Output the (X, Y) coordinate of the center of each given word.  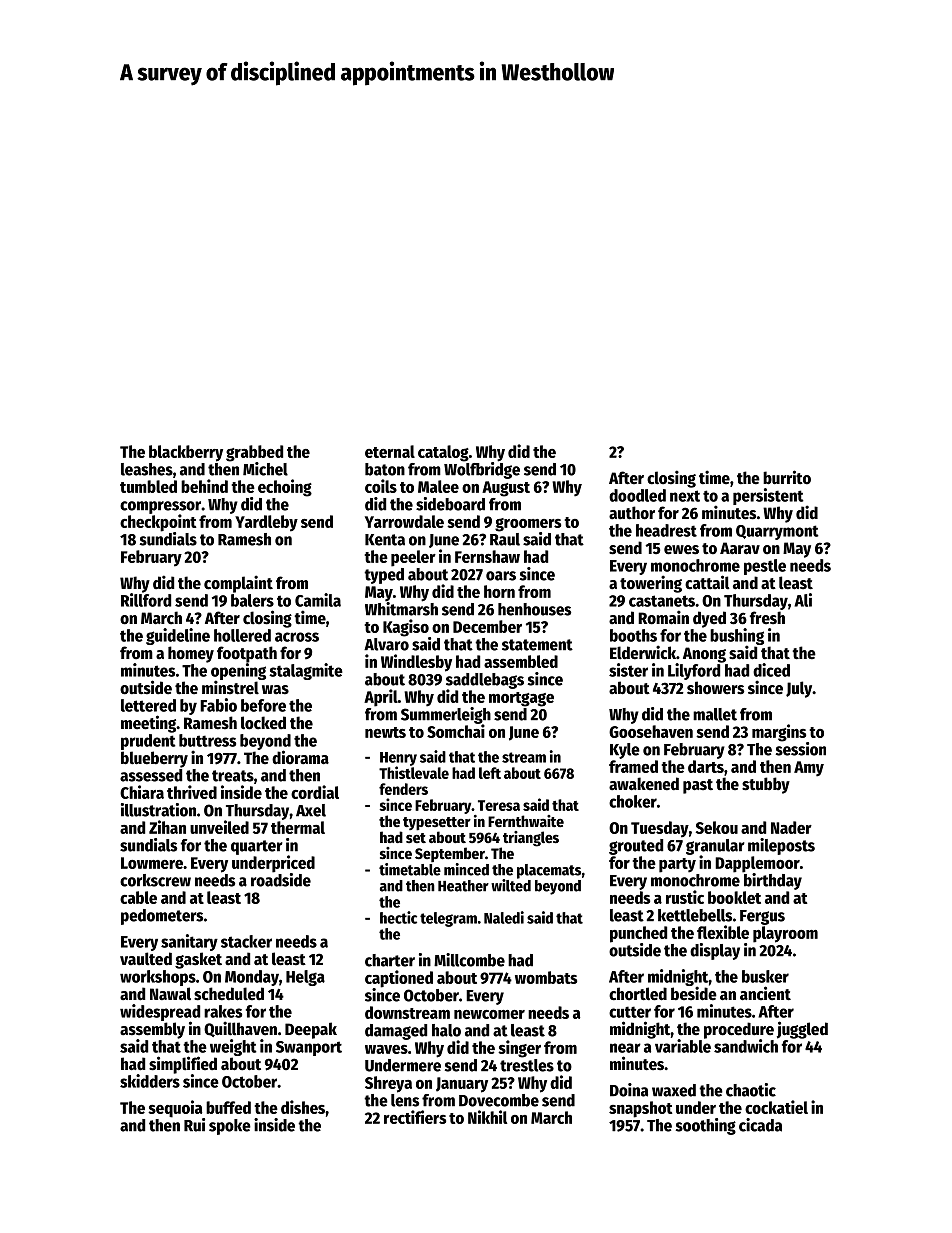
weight (233, 1047)
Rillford (146, 600)
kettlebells (695, 915)
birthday (773, 881)
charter (390, 960)
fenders (403, 789)
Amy (809, 769)
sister (628, 670)
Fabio (218, 705)
